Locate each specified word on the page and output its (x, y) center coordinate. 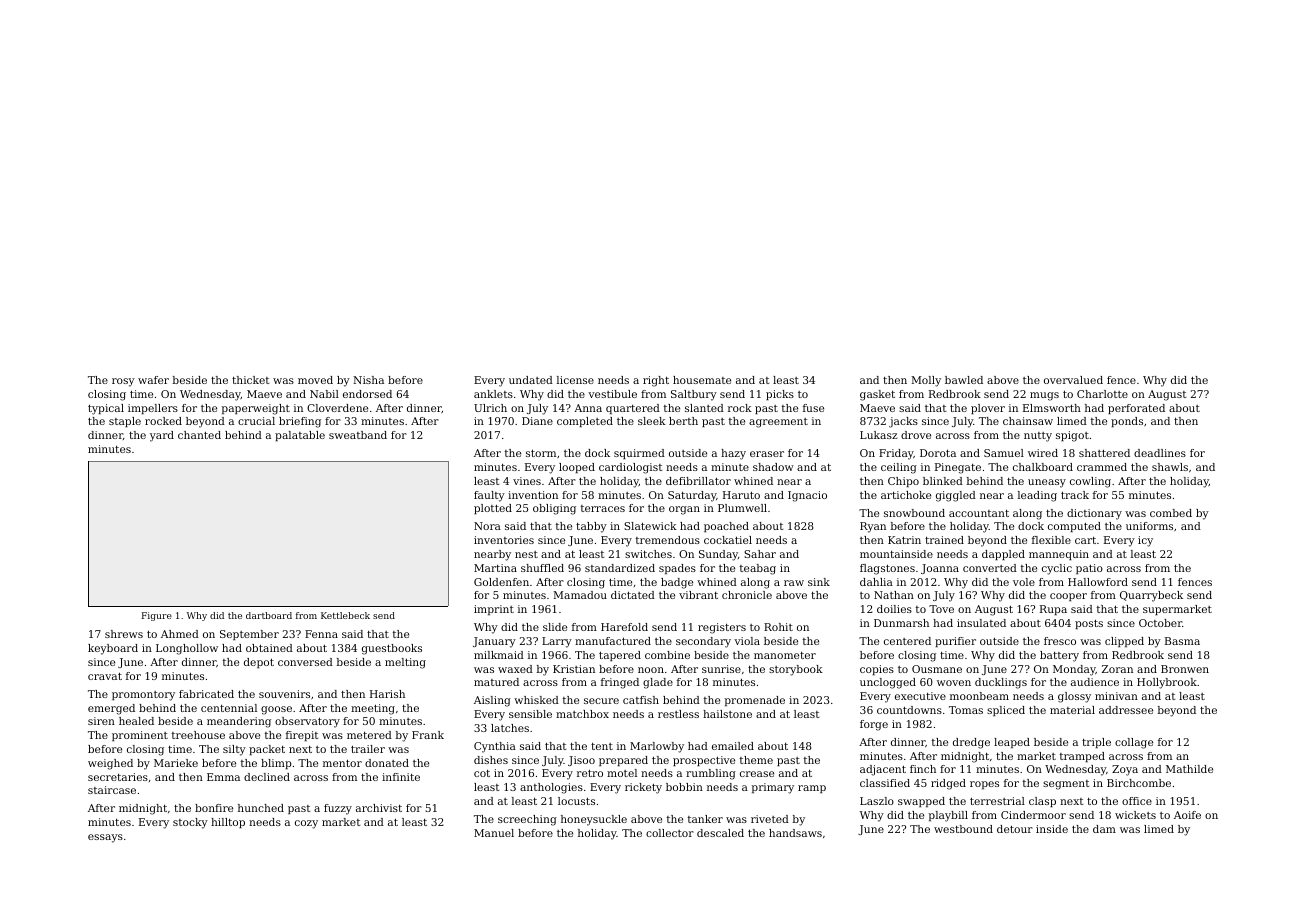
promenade (755, 701)
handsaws (795, 833)
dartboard (269, 615)
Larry (557, 642)
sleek (652, 421)
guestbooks (392, 649)
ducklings (1001, 683)
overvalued (1073, 380)
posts (1089, 624)
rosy (123, 382)
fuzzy (338, 809)
